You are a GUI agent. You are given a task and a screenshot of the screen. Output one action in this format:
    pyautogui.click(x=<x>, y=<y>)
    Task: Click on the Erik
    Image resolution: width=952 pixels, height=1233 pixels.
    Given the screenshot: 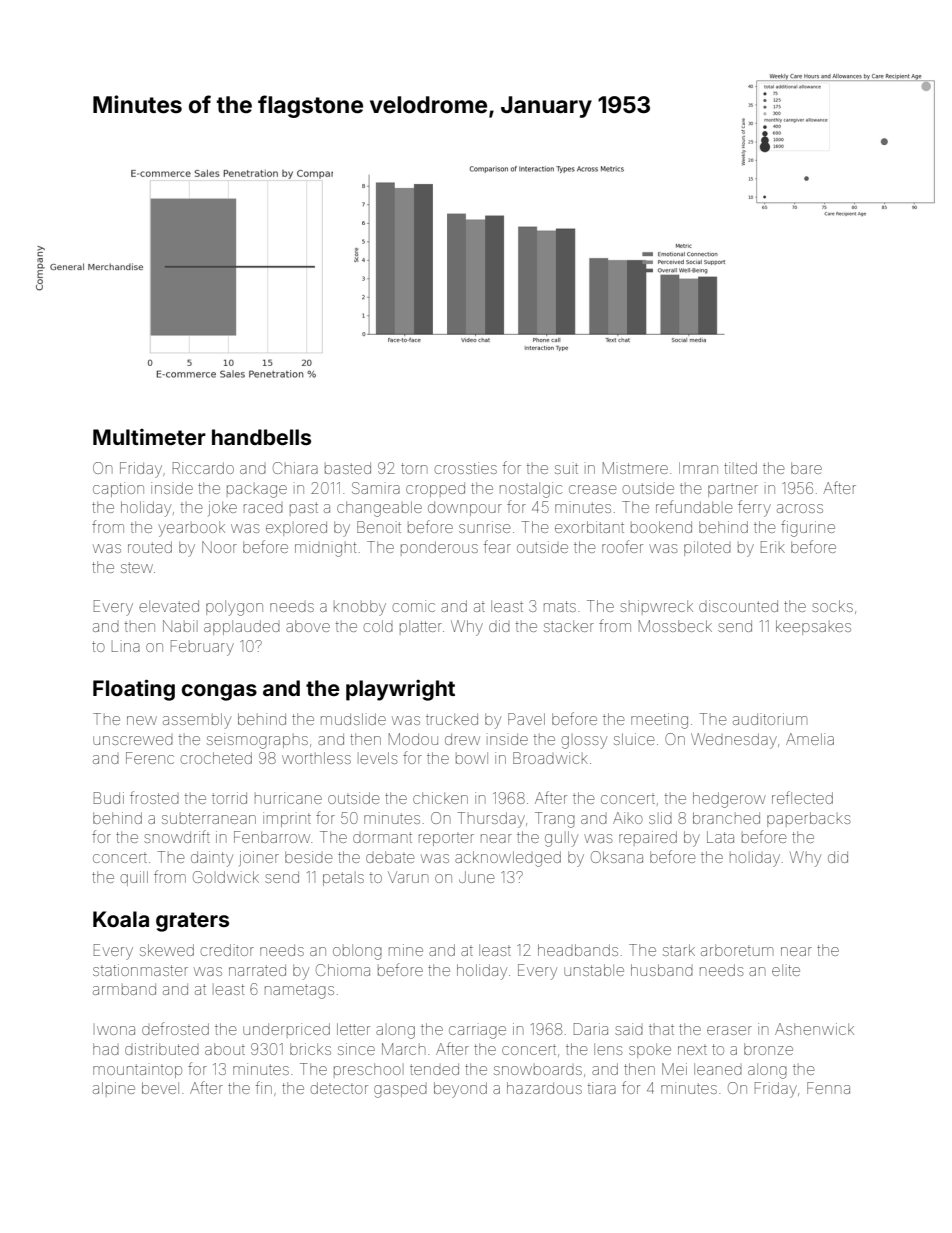 What is the action you would take?
    pyautogui.click(x=773, y=547)
